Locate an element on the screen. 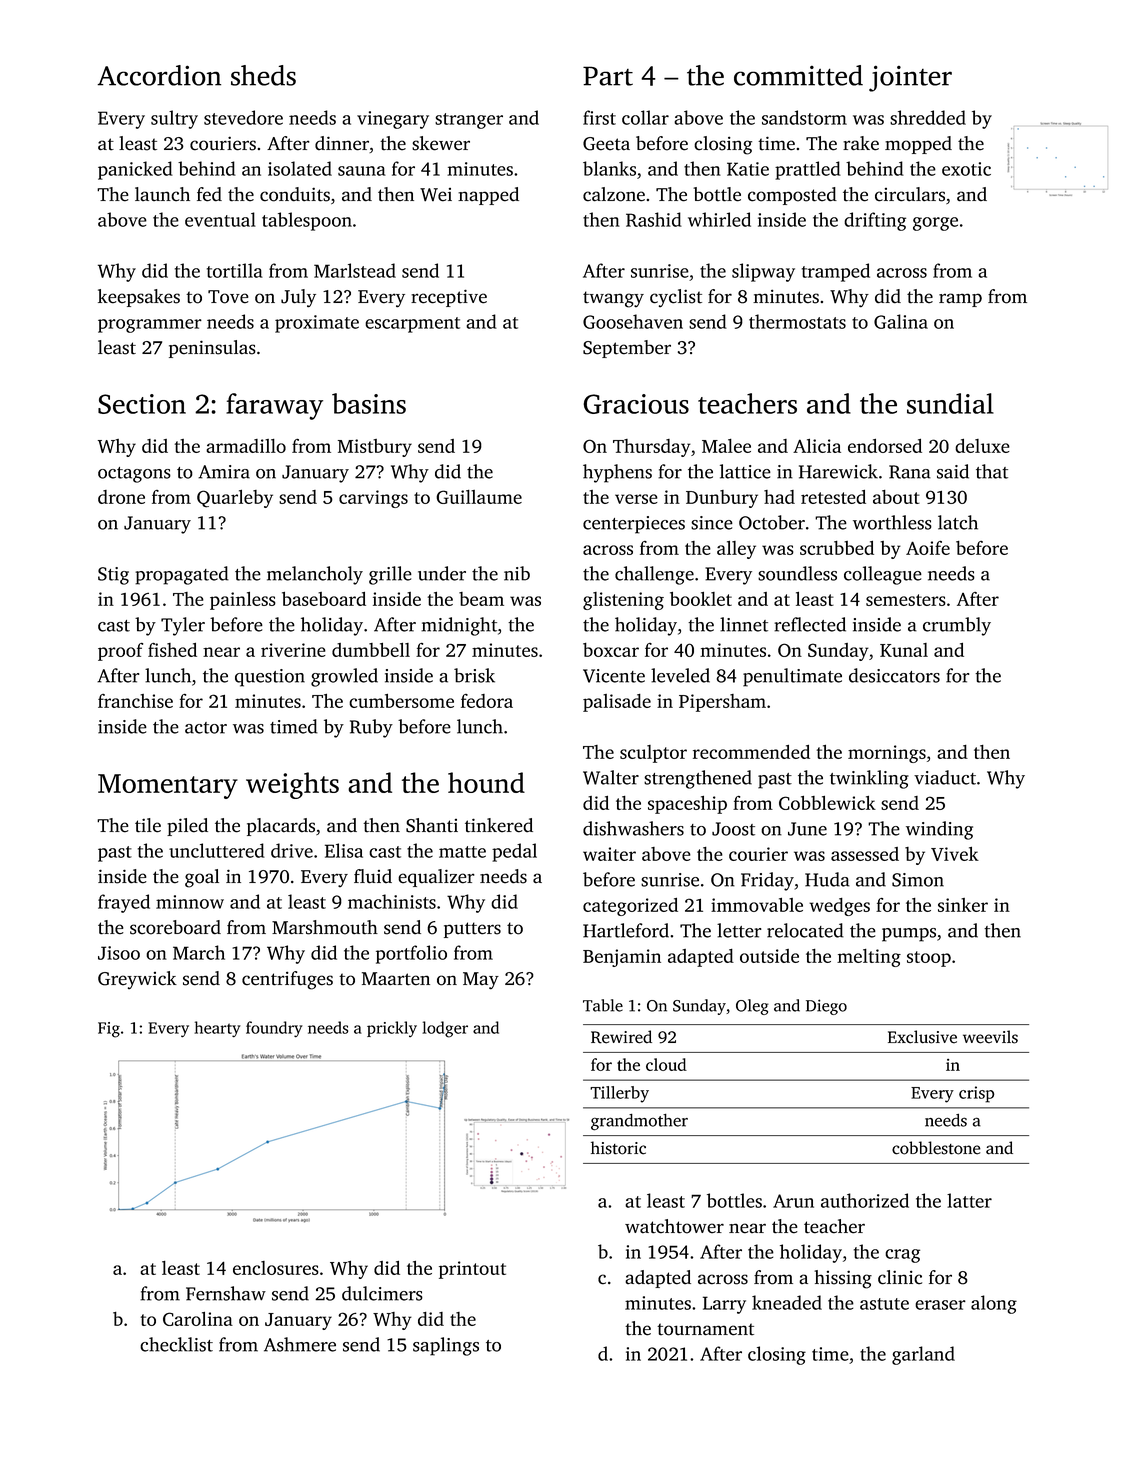  deluxe is located at coordinates (982, 446).
